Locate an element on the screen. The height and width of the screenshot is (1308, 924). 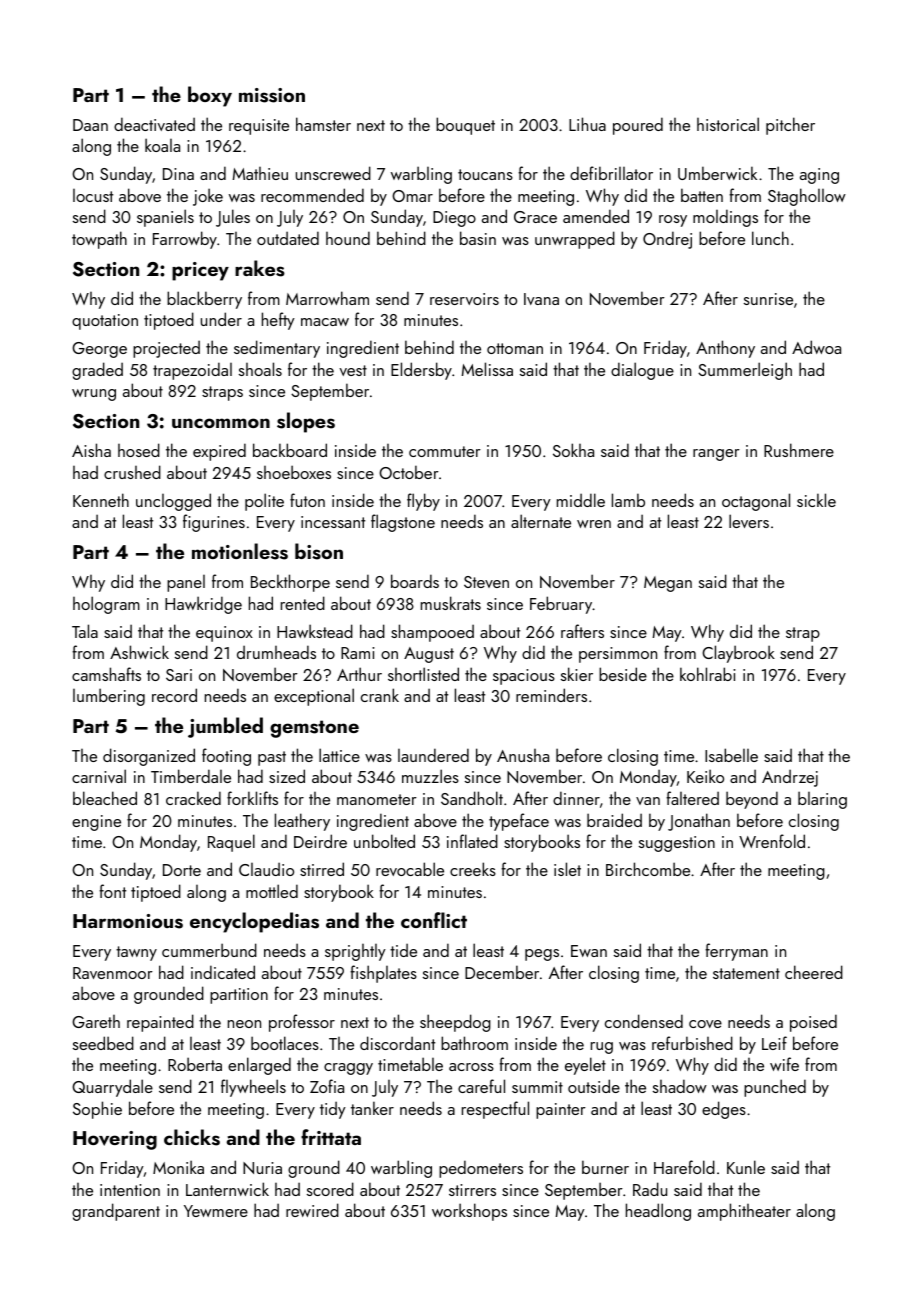
slopes is located at coordinates (306, 422).
